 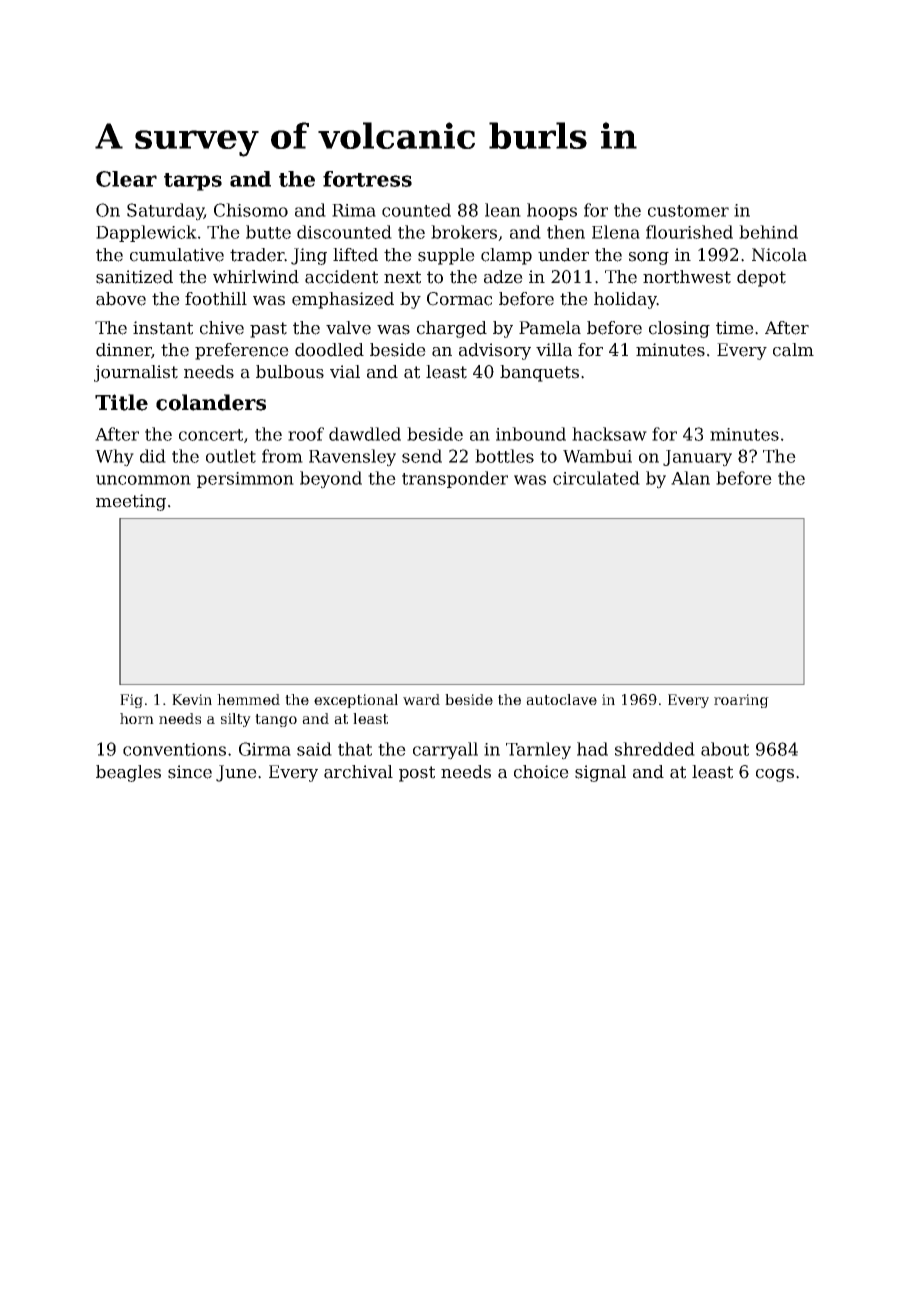 What do you see at coordinates (114, 458) in the screenshot?
I see `Why` at bounding box center [114, 458].
